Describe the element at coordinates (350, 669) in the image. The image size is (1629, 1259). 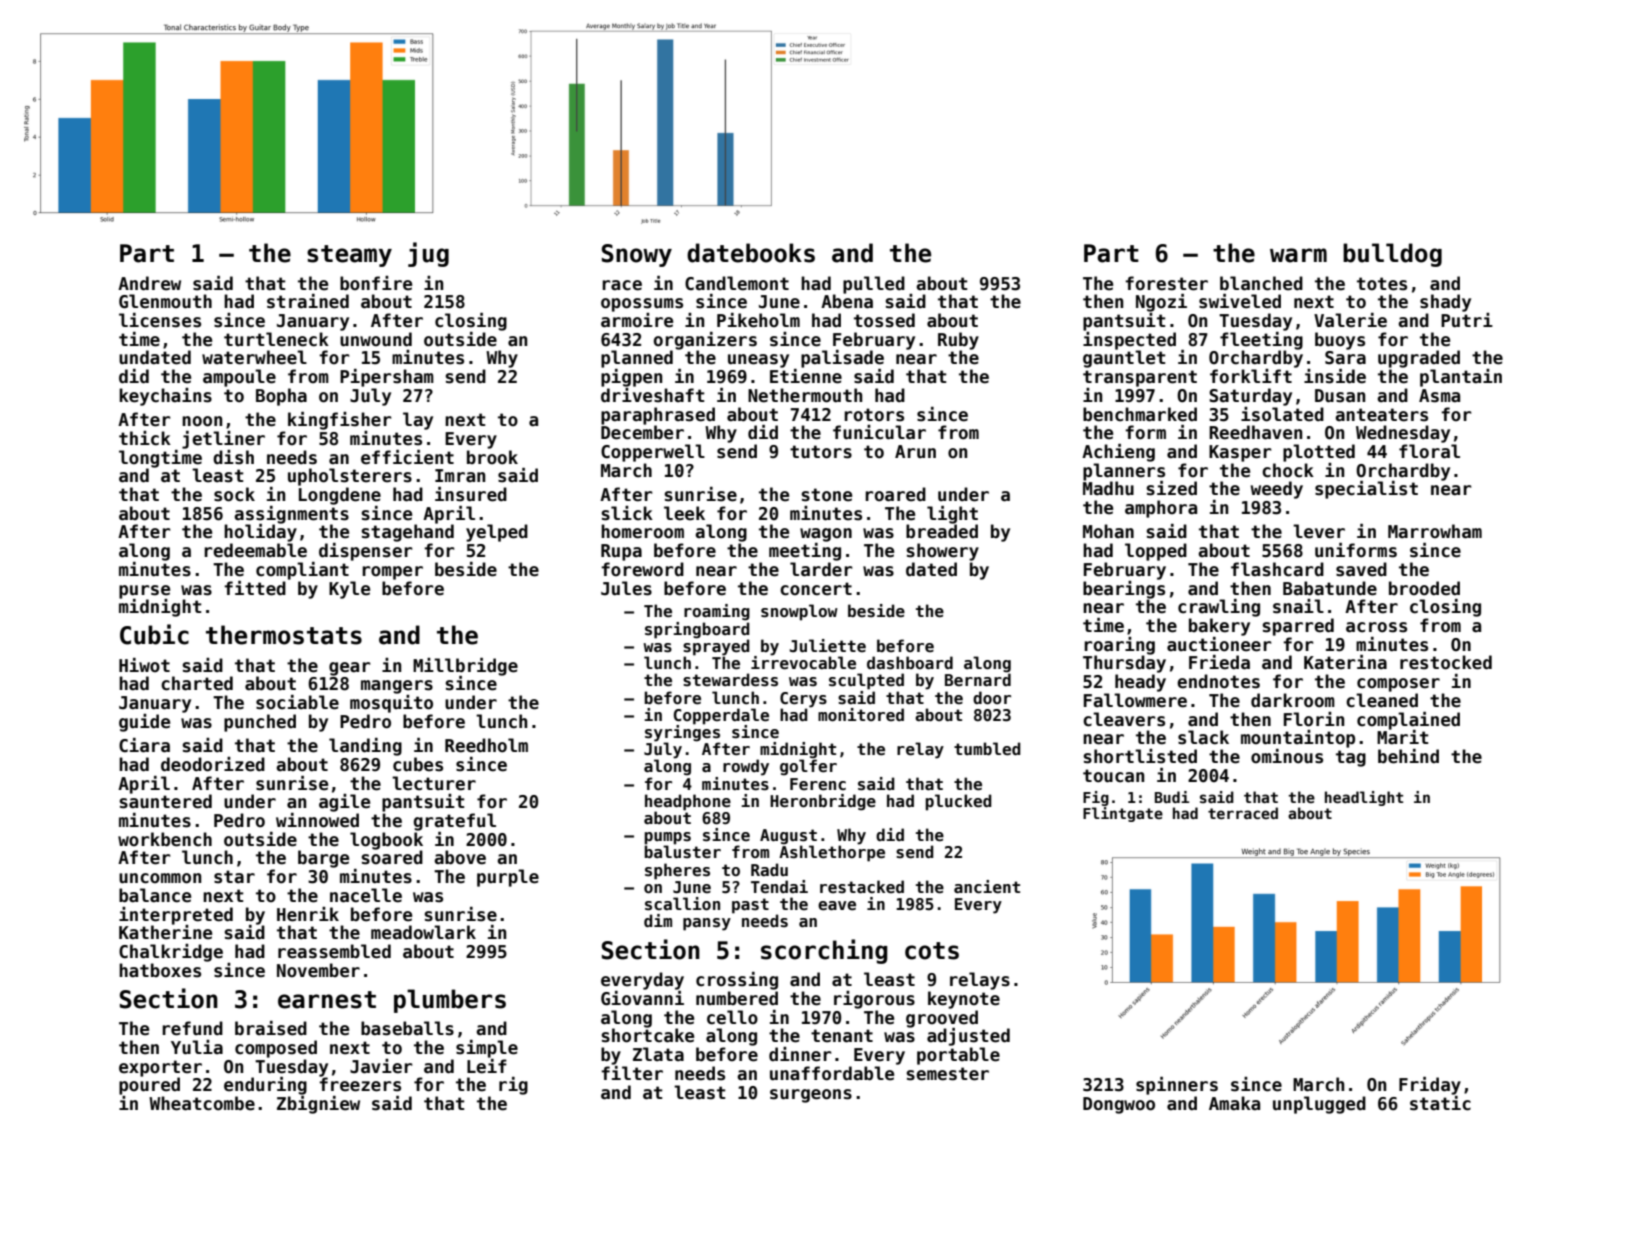
I see `gear` at that location.
